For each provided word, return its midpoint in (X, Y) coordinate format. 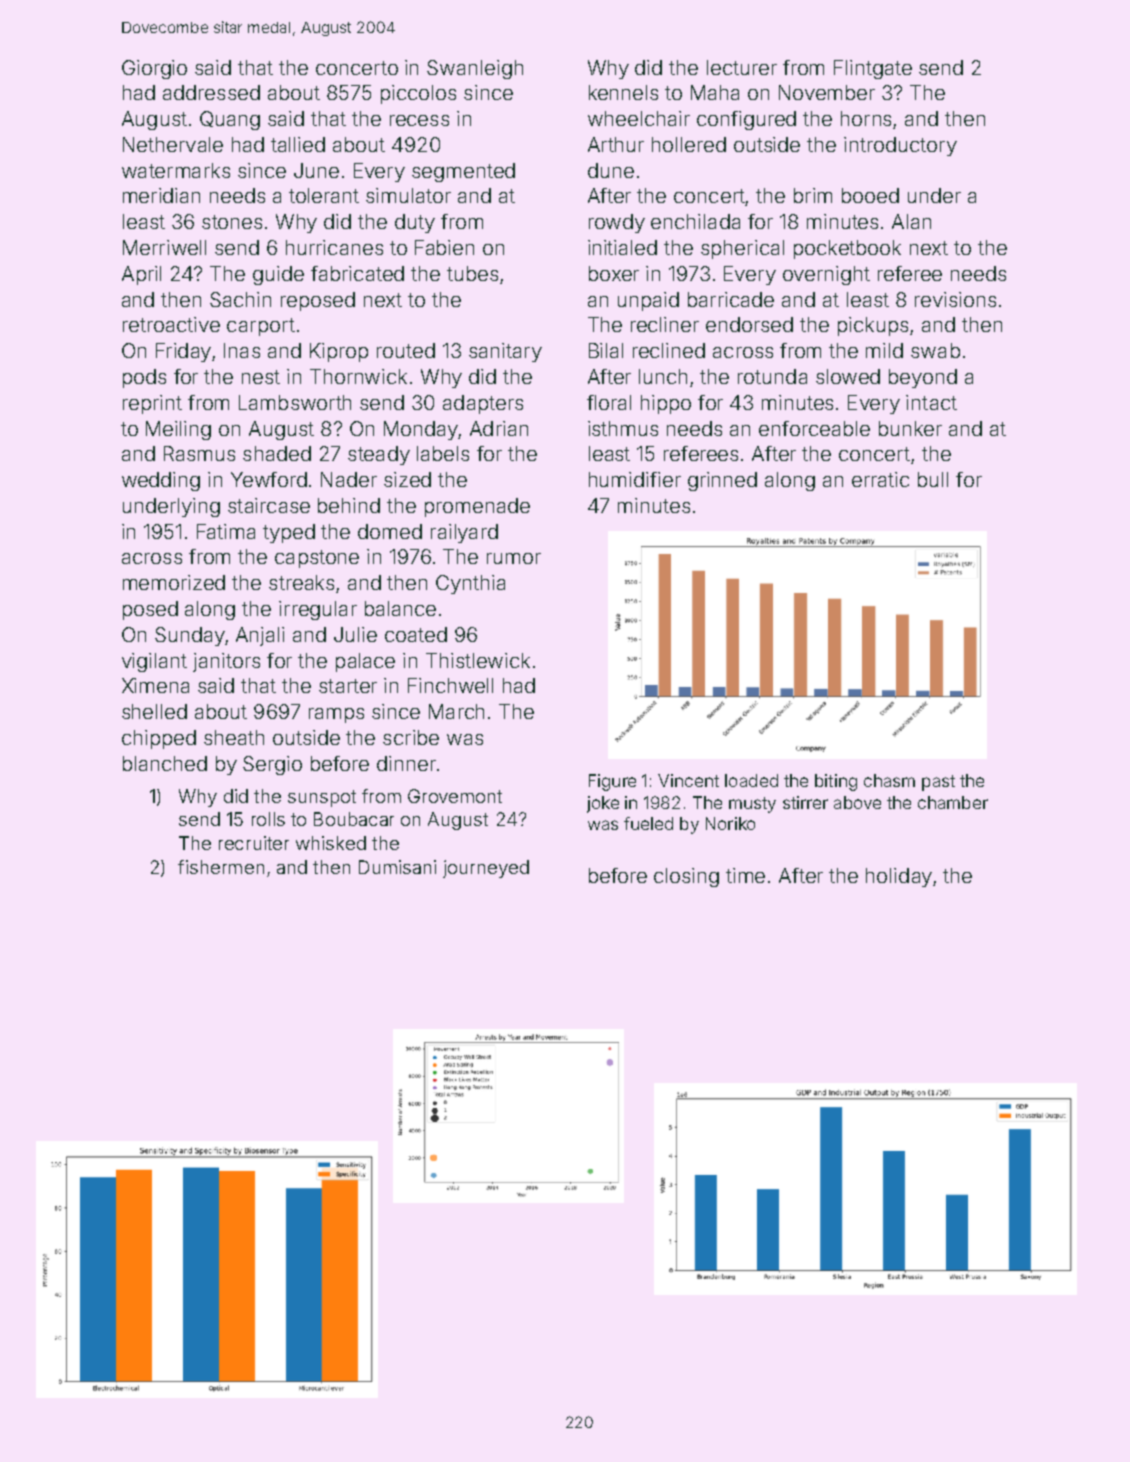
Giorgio (154, 69)
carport (261, 327)
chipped (159, 739)
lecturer (742, 67)
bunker (910, 428)
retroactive (171, 324)
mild (884, 350)
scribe (411, 737)
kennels (623, 92)
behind (349, 505)
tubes (472, 273)
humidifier (635, 479)
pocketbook (847, 249)
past (938, 783)
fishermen (221, 867)
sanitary (505, 352)
